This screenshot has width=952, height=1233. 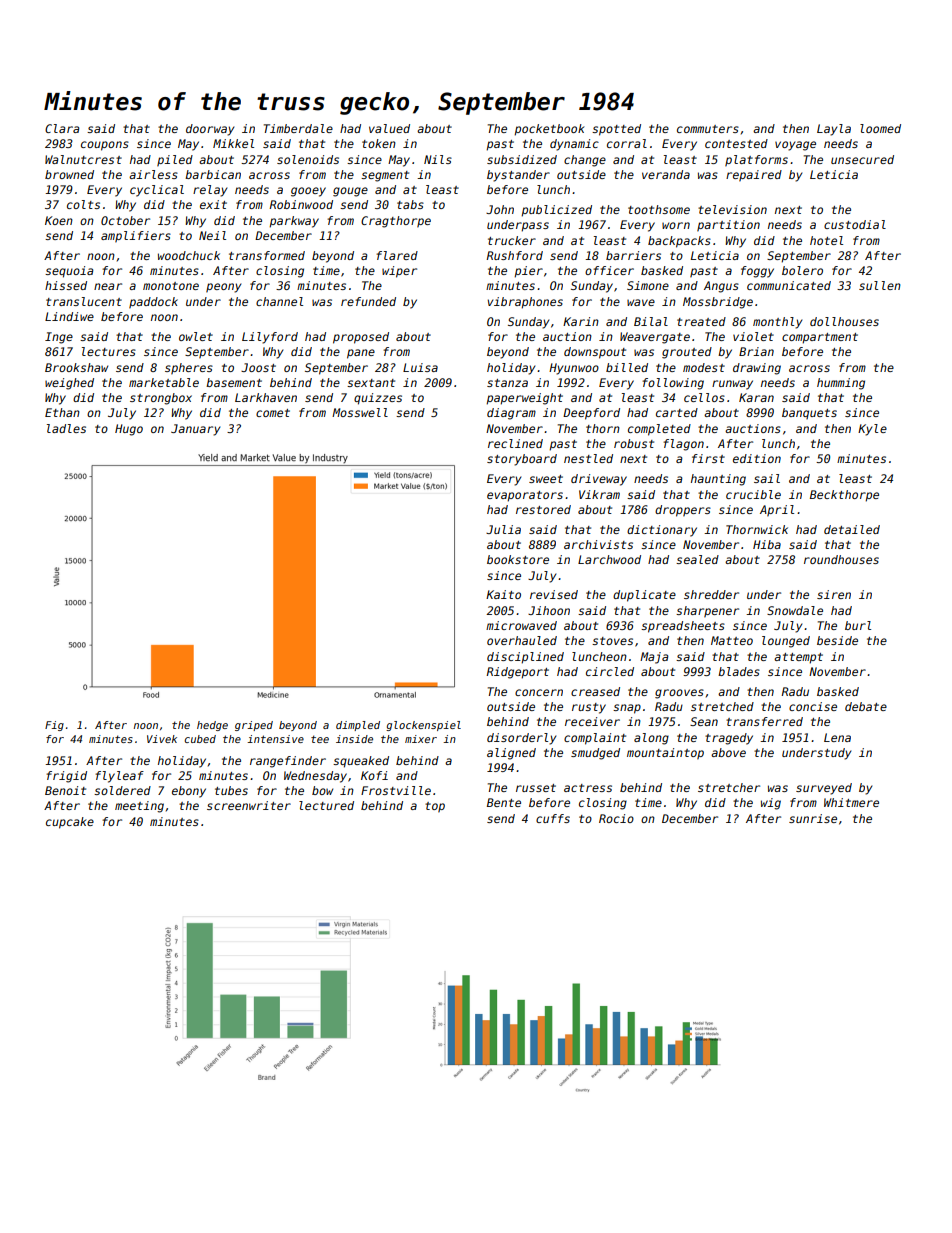 I want to click on Snowdale, so click(x=795, y=610).
